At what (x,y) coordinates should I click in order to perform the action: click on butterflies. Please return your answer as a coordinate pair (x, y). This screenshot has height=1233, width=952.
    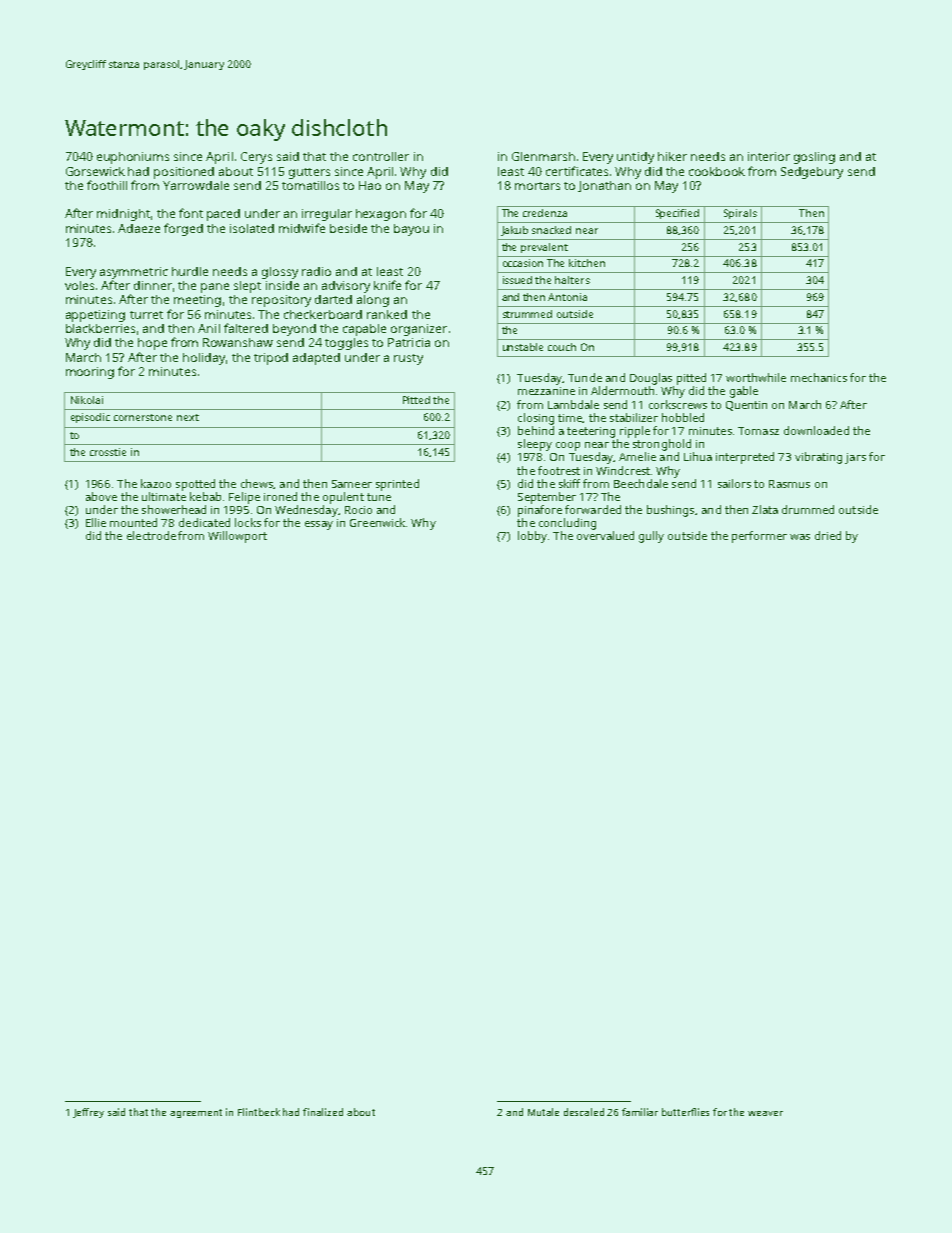
    Looking at the image, I should click on (685, 1112).
